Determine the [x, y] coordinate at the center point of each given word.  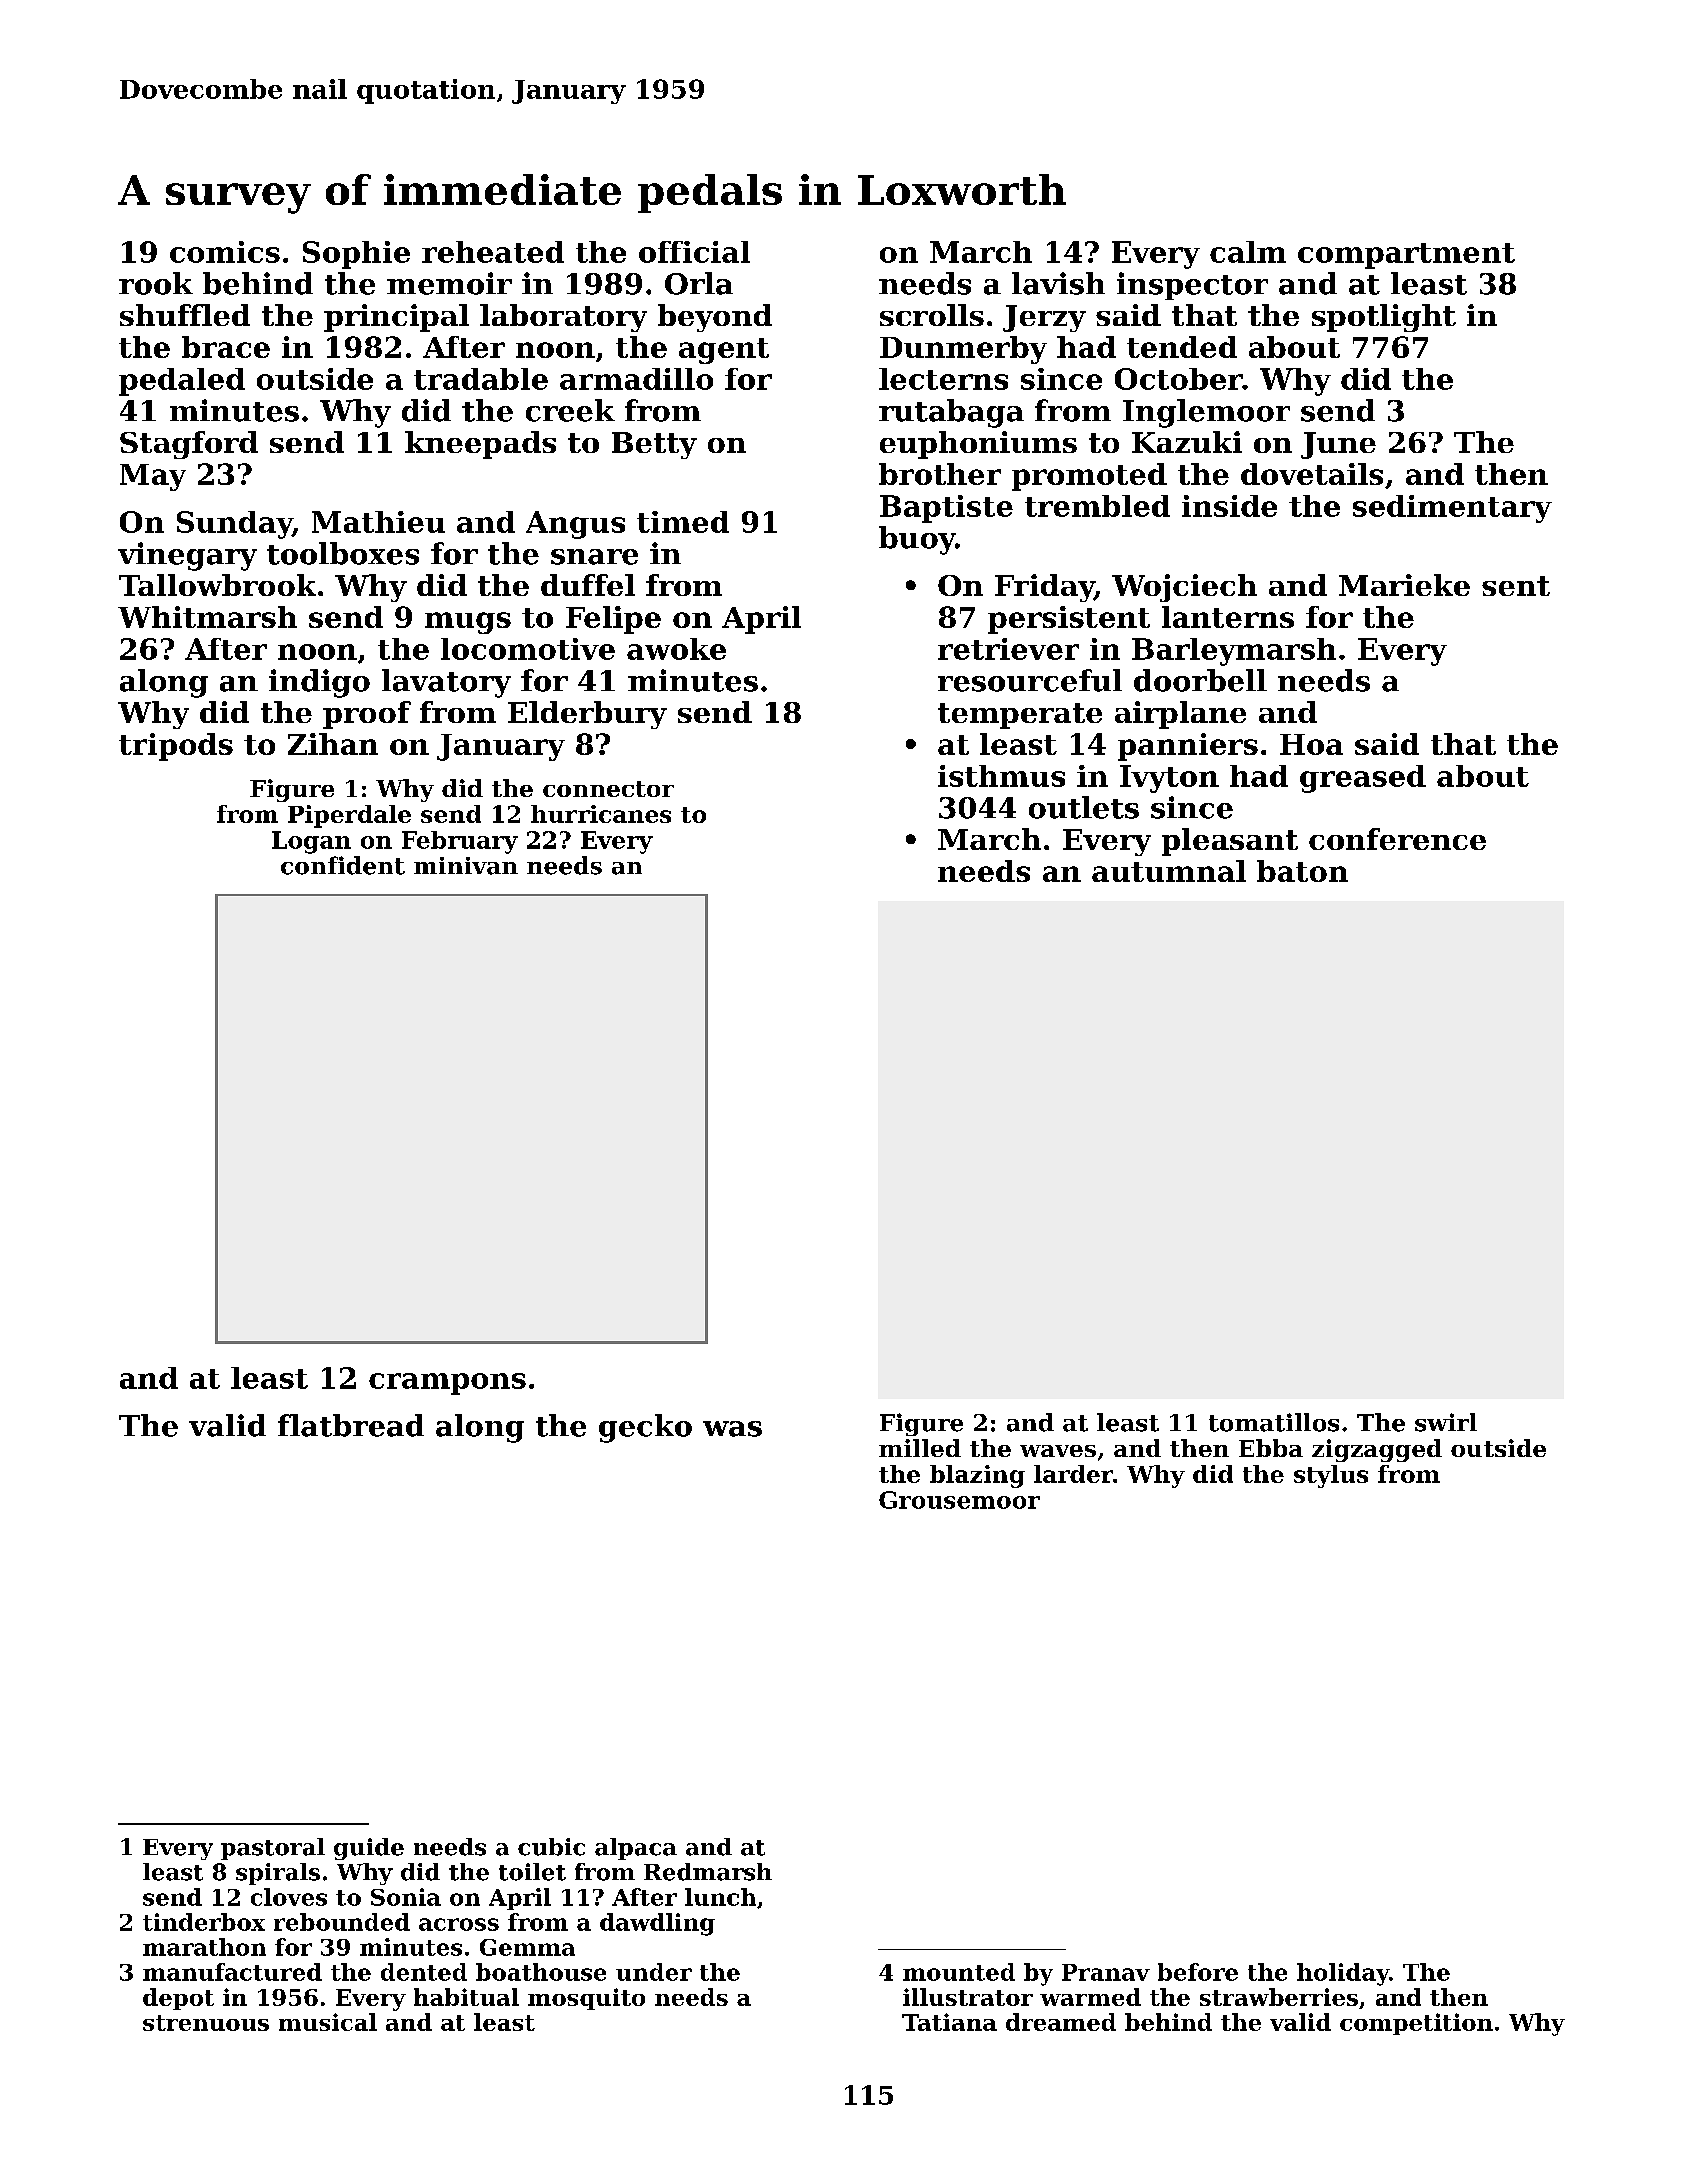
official [694, 252]
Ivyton [1169, 779]
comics [225, 252]
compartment [1406, 256]
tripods [176, 747]
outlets [1084, 807]
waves [1058, 1451]
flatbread [351, 1425]
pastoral [273, 1849]
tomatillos [1274, 1422]
